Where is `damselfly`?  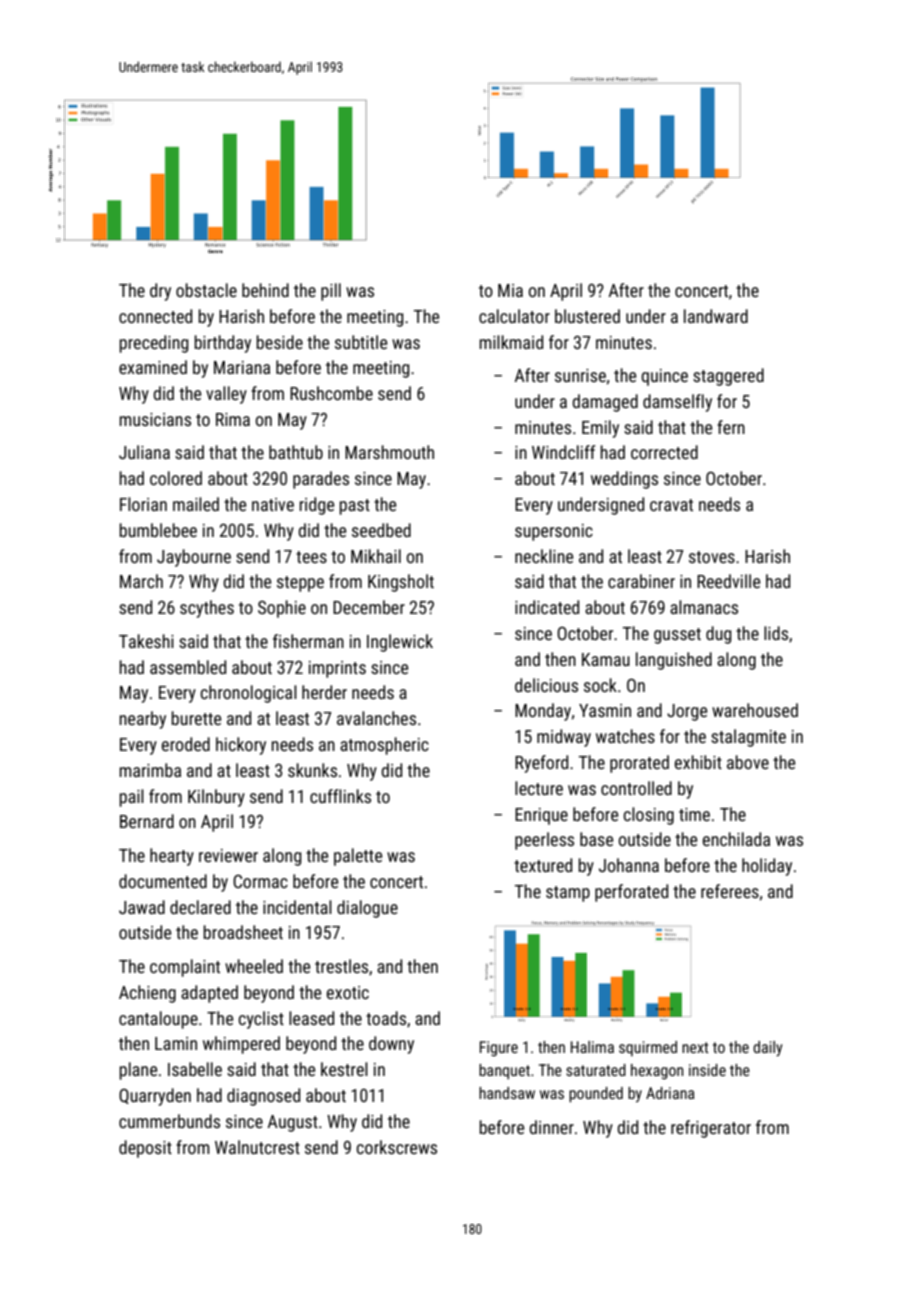 damselfly is located at coordinates (677, 403).
